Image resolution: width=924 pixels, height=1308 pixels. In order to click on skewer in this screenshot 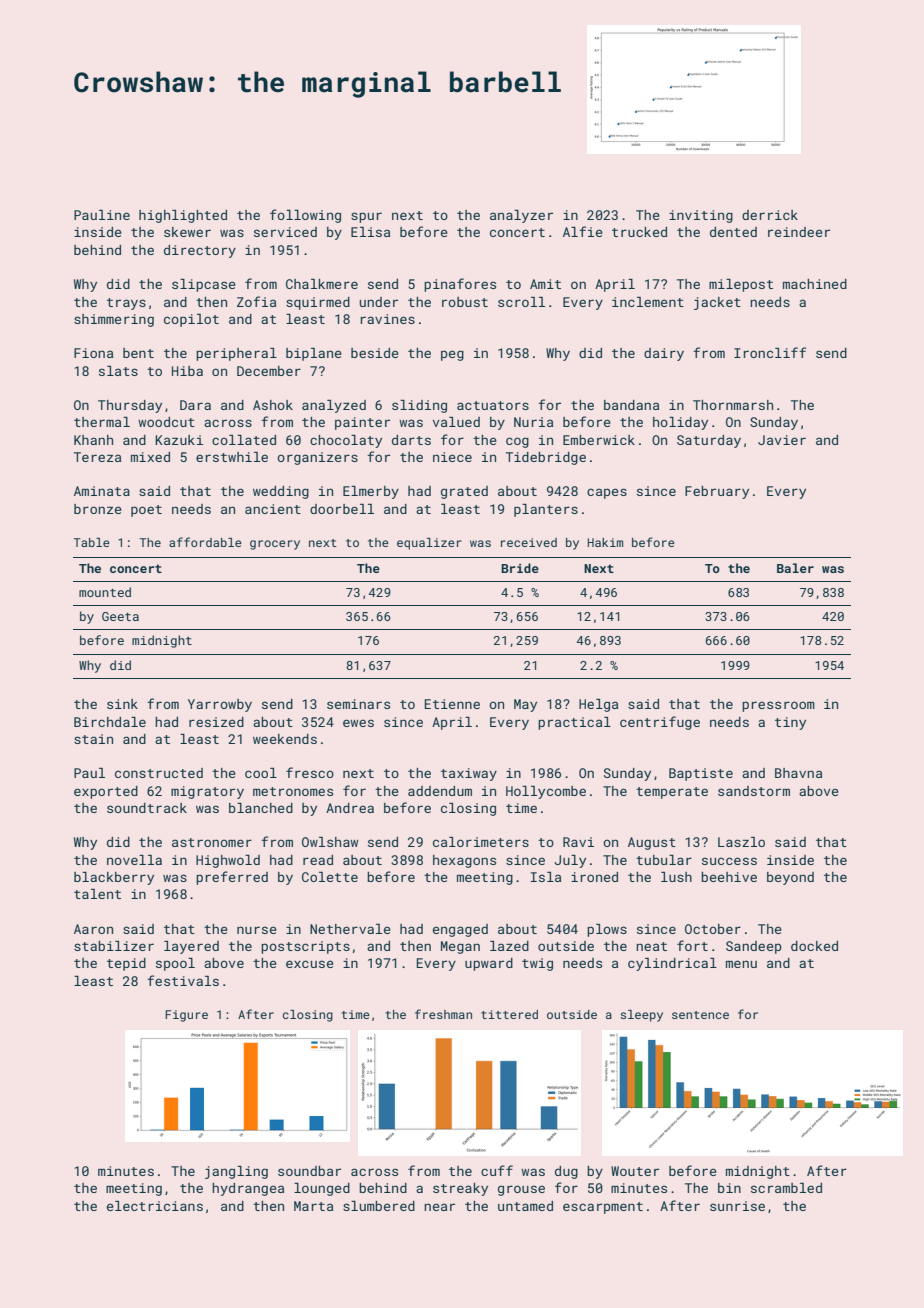, I will do `click(187, 232)`.
